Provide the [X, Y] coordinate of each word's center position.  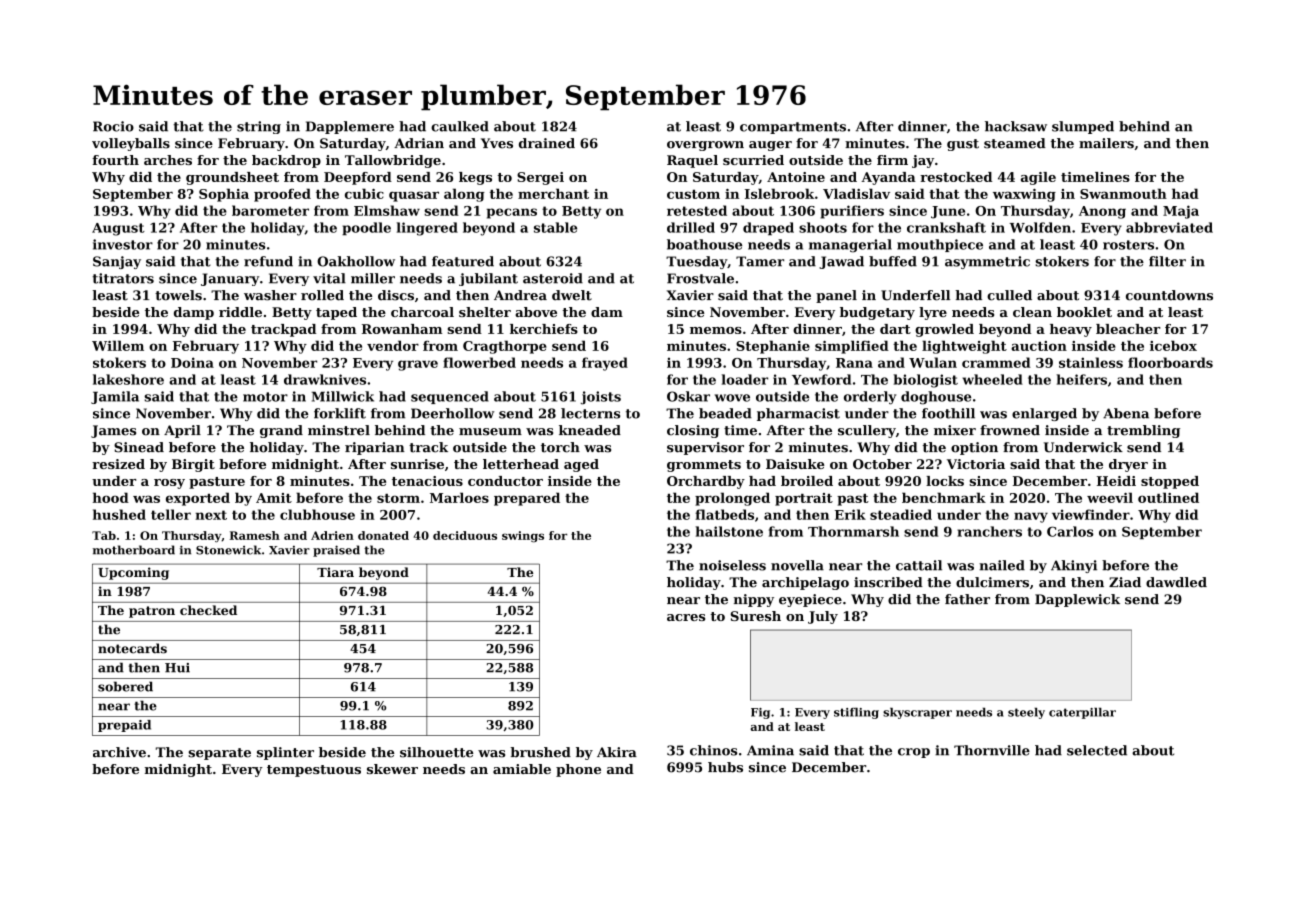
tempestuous [314, 771]
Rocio [113, 126]
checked [208, 610]
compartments [793, 128]
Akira [617, 752]
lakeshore [128, 379]
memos [716, 330]
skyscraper [917, 713]
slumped [1083, 127]
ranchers [989, 531]
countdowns [1169, 295]
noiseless [732, 565]
